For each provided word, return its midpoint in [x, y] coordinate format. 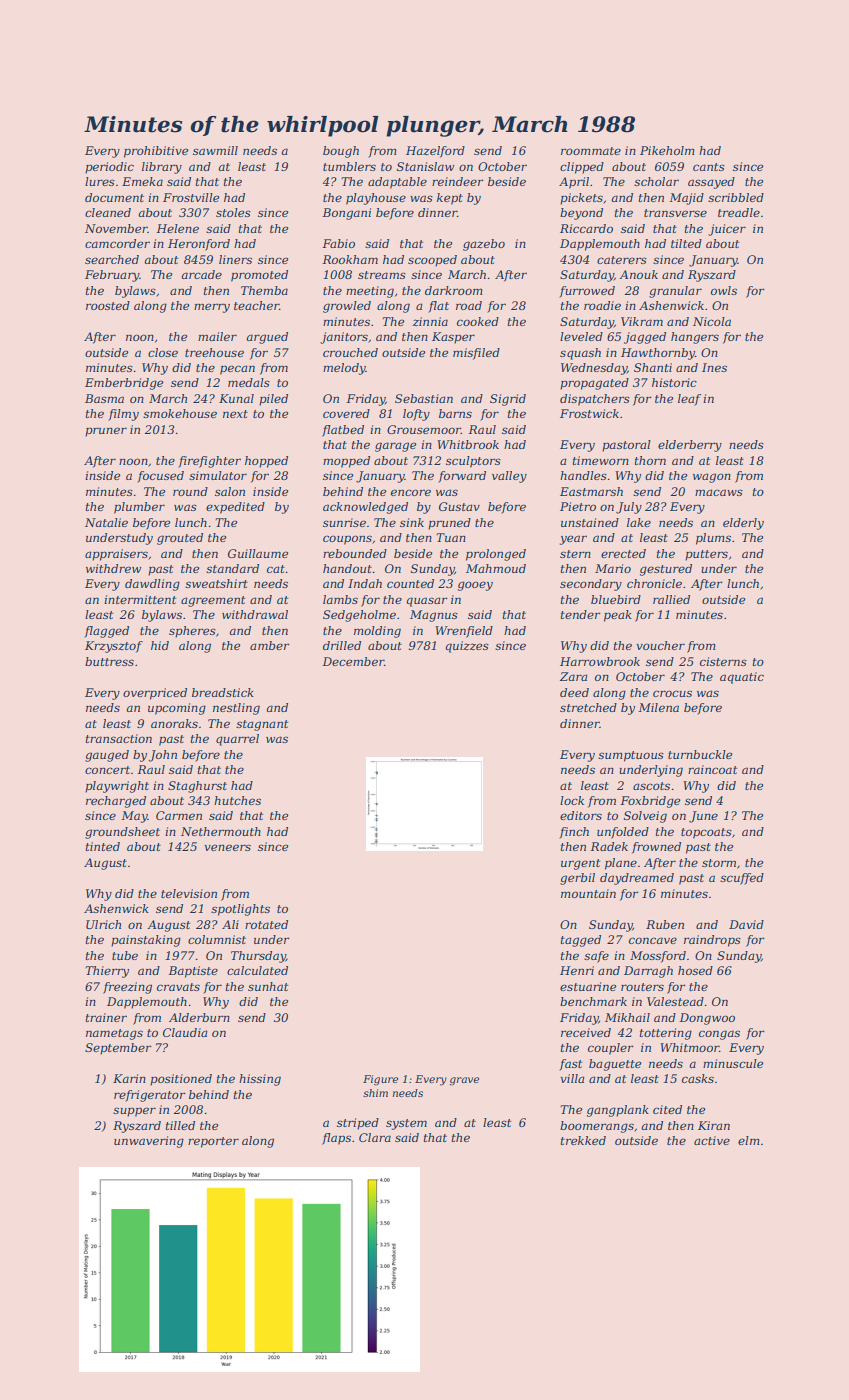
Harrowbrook [600, 661]
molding [377, 632]
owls [724, 290]
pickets [581, 199]
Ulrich [103, 924]
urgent [581, 864]
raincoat [713, 769]
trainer [106, 1017]
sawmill [215, 150]
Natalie [106, 522]
